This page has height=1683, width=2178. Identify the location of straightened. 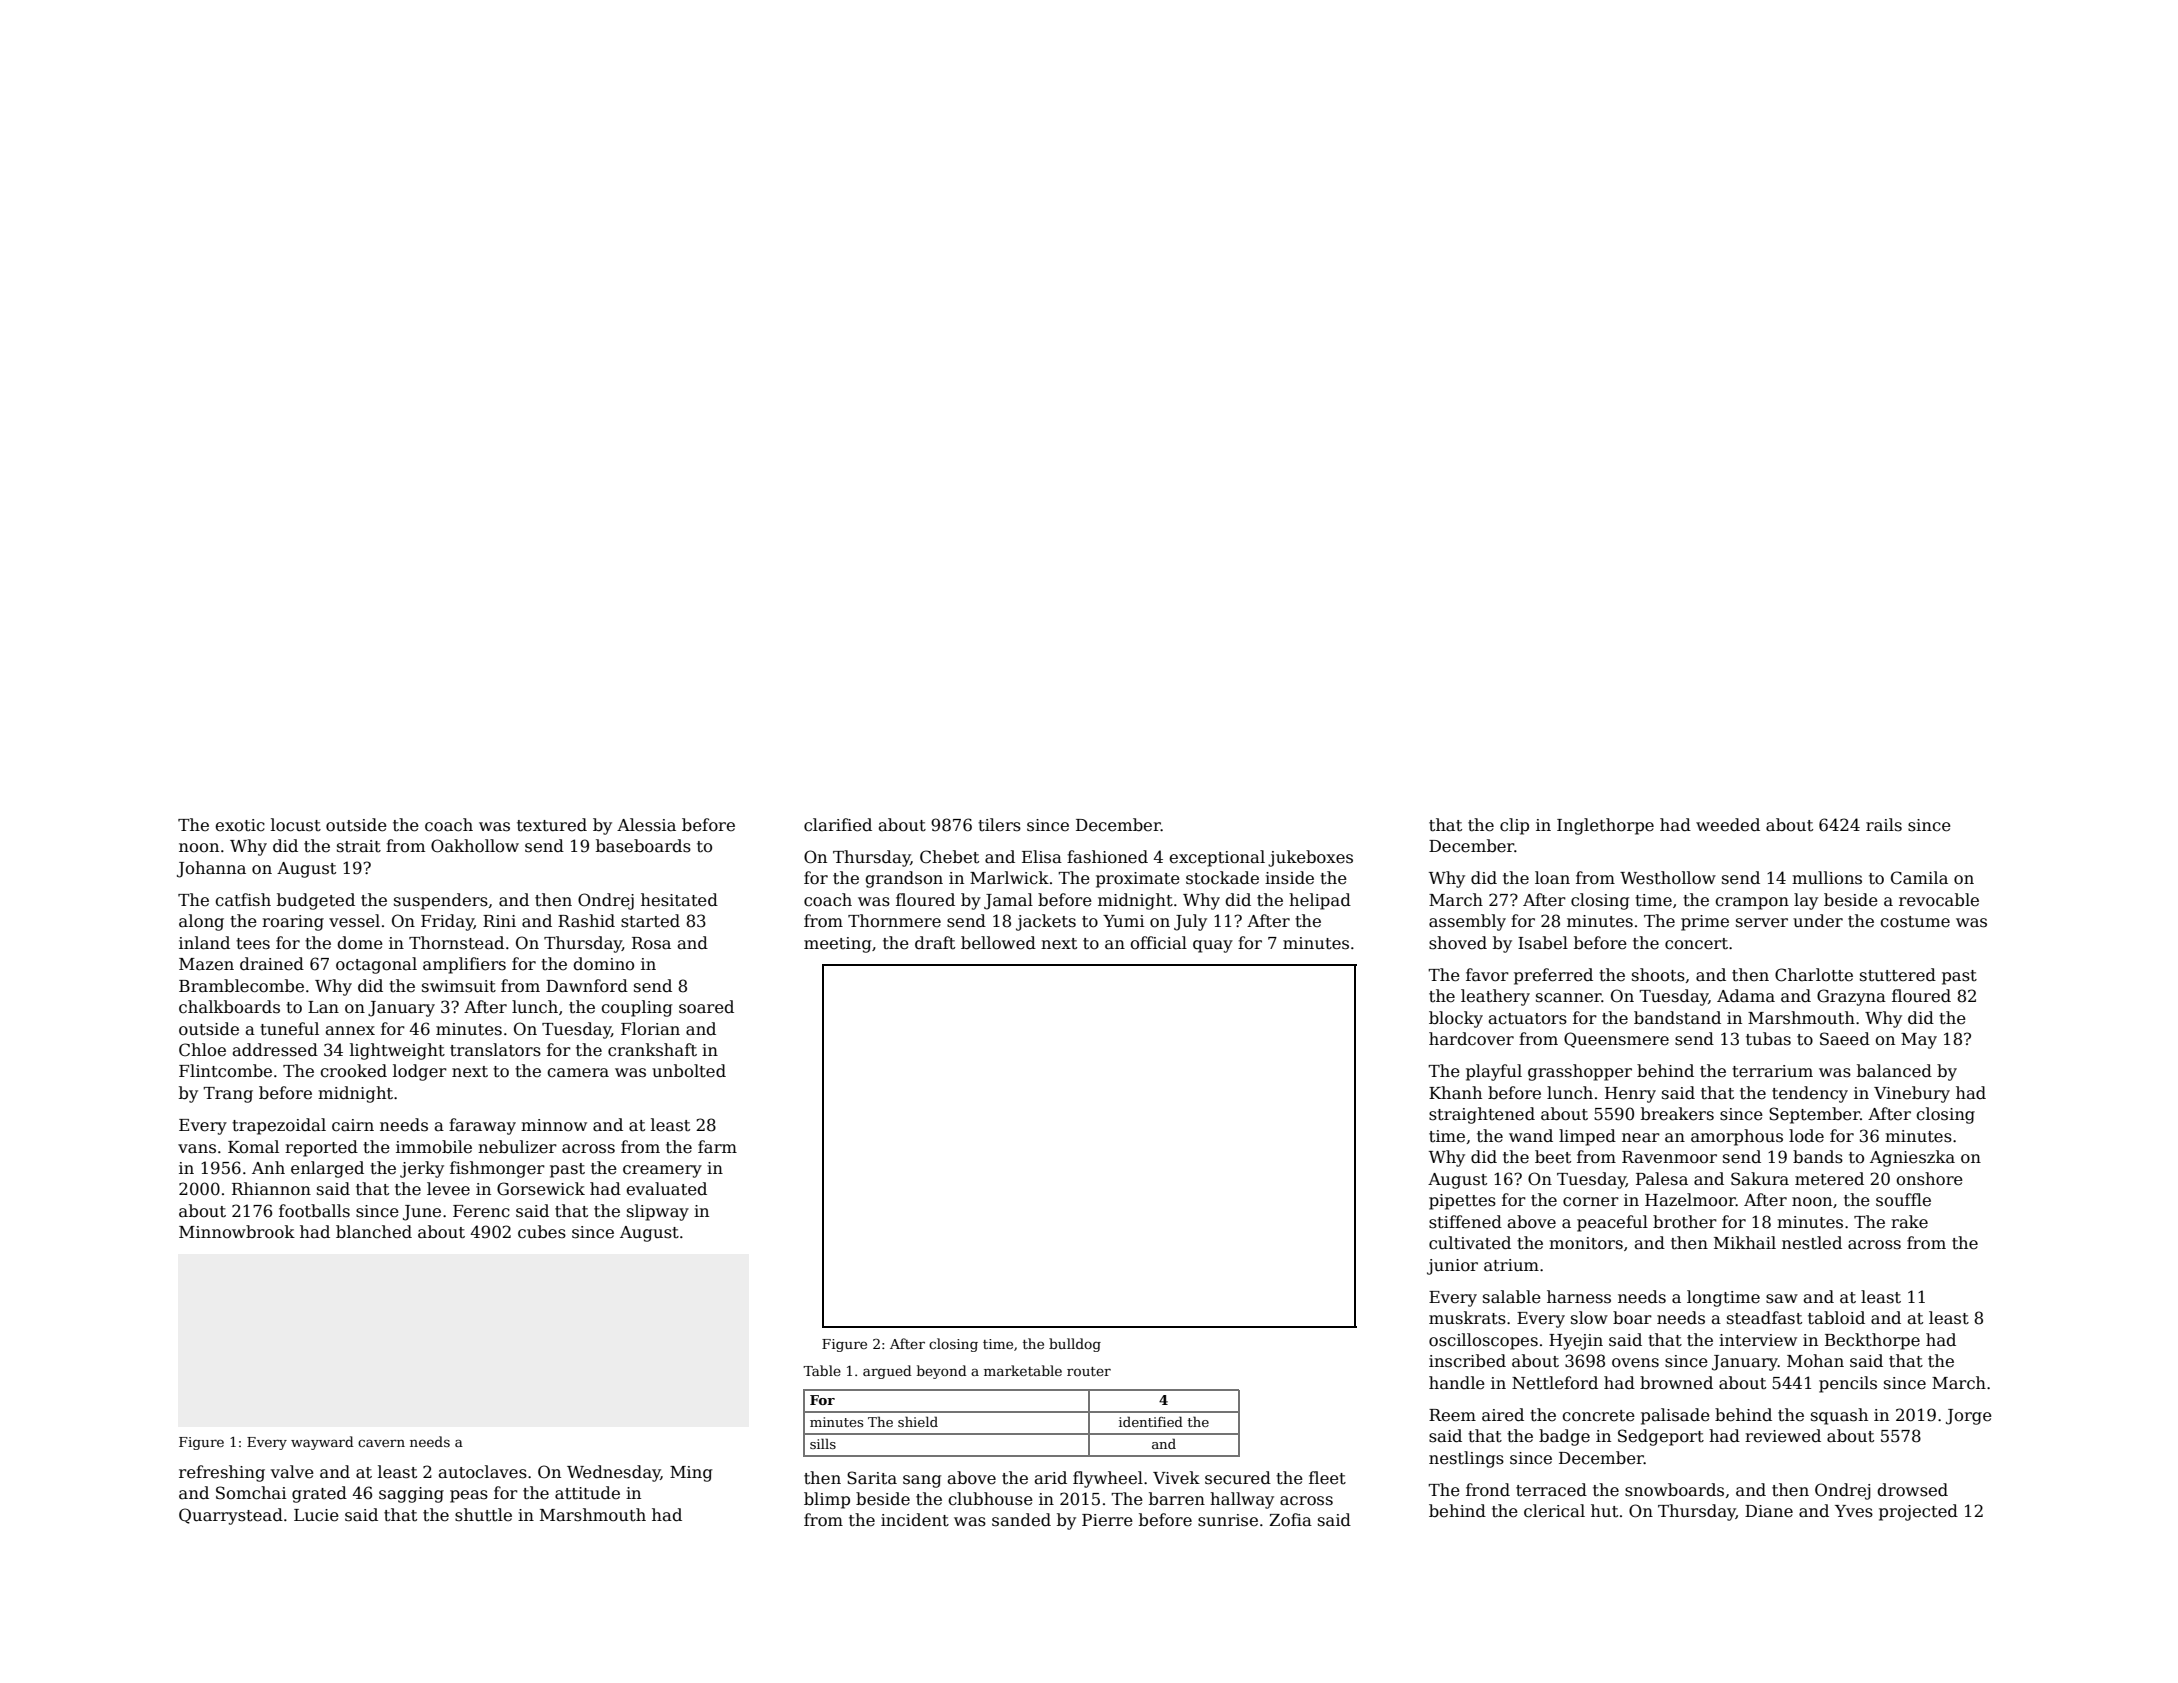
(1482, 1115).
